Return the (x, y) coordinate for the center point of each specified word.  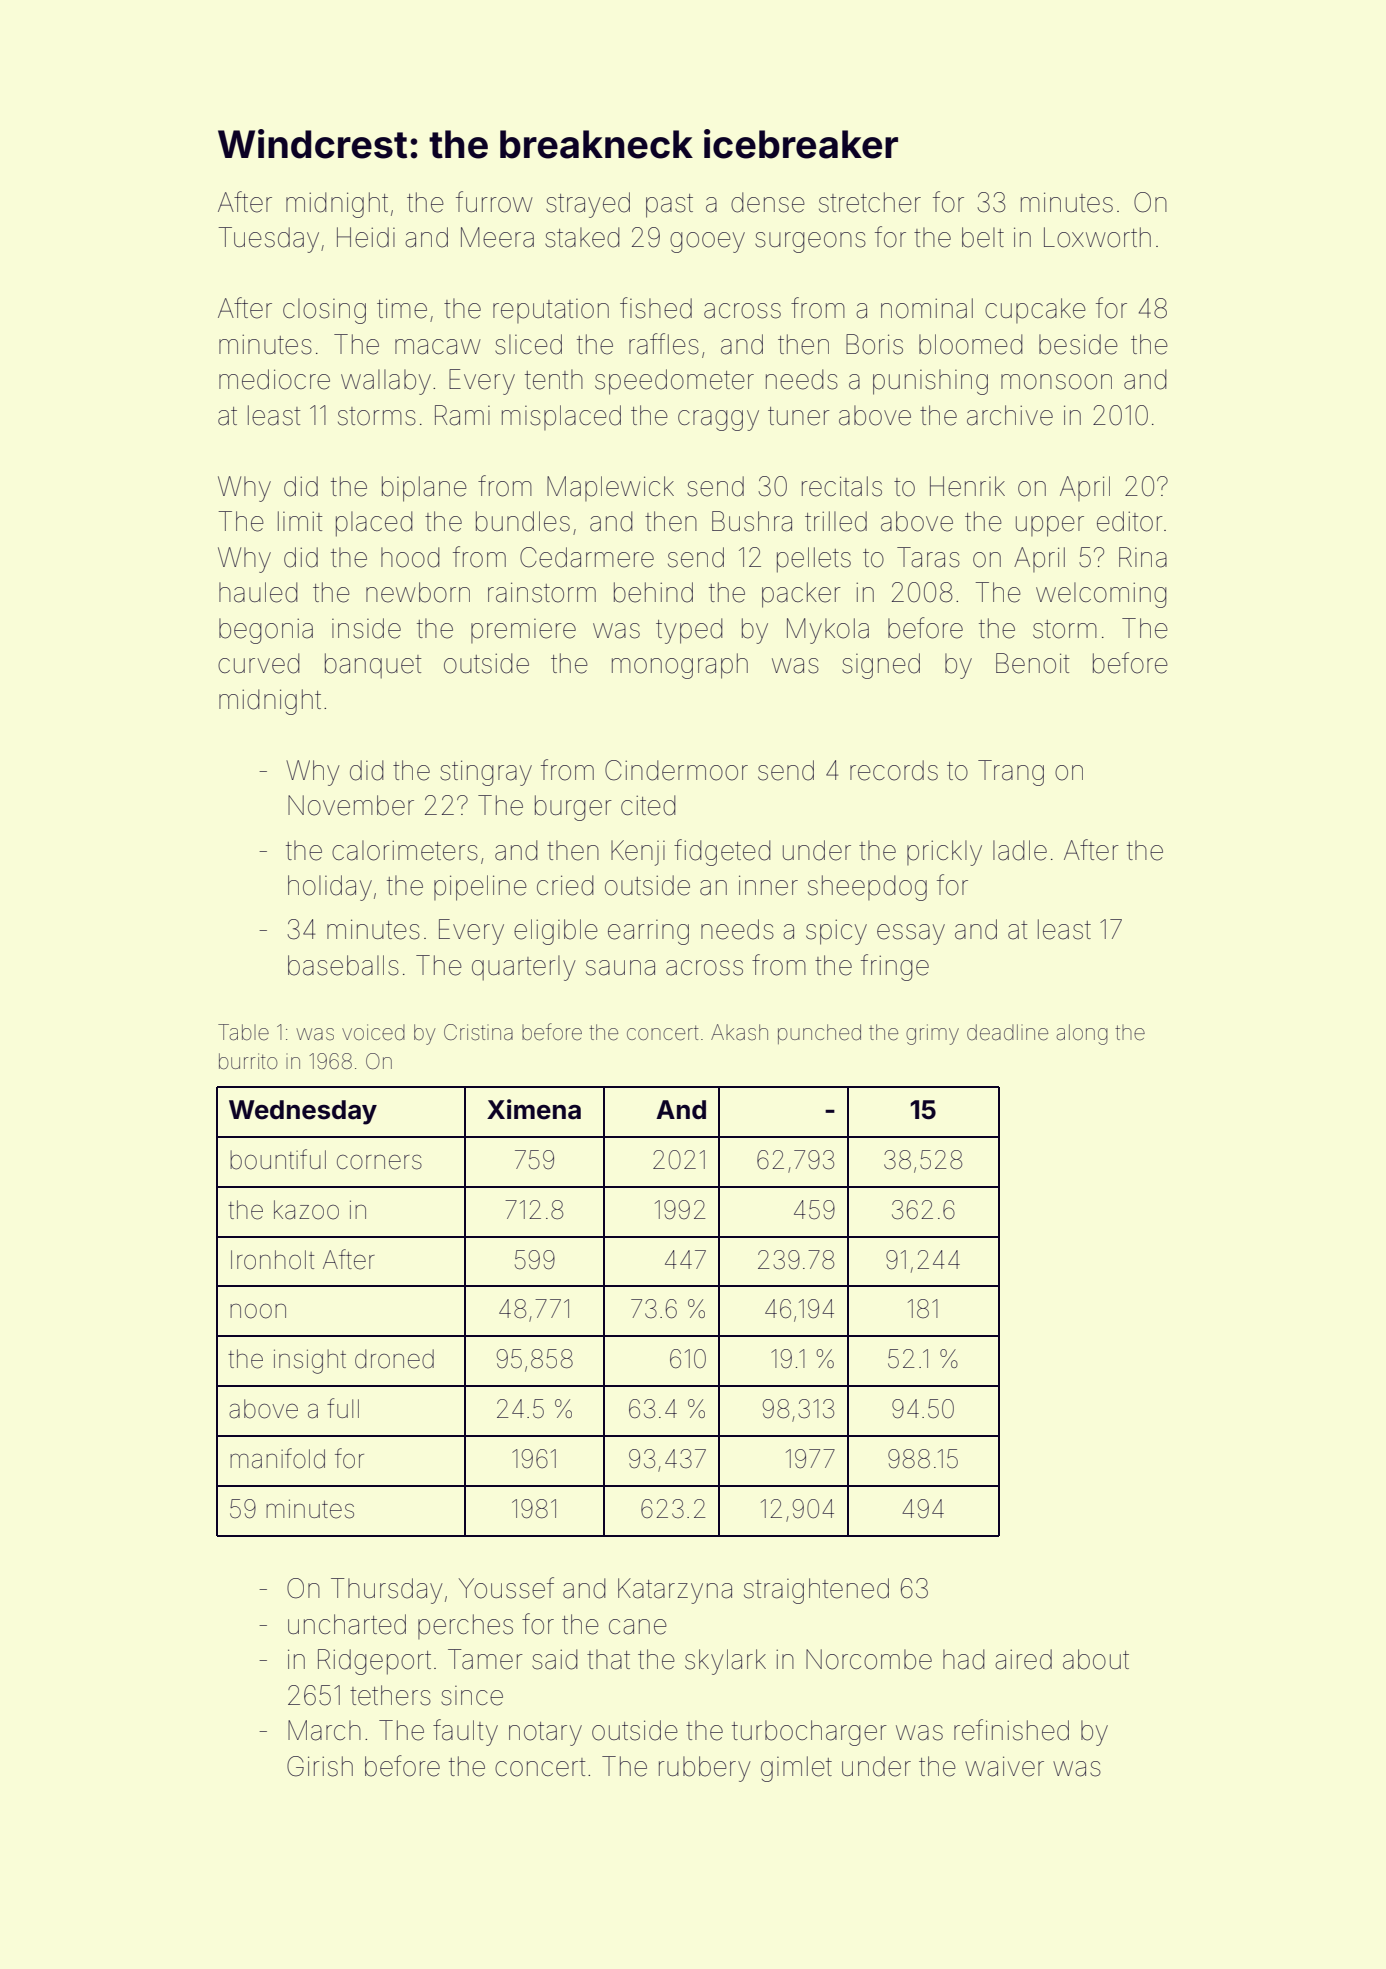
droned (394, 1359)
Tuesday (269, 240)
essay (911, 934)
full (343, 1408)
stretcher (870, 202)
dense (768, 202)
